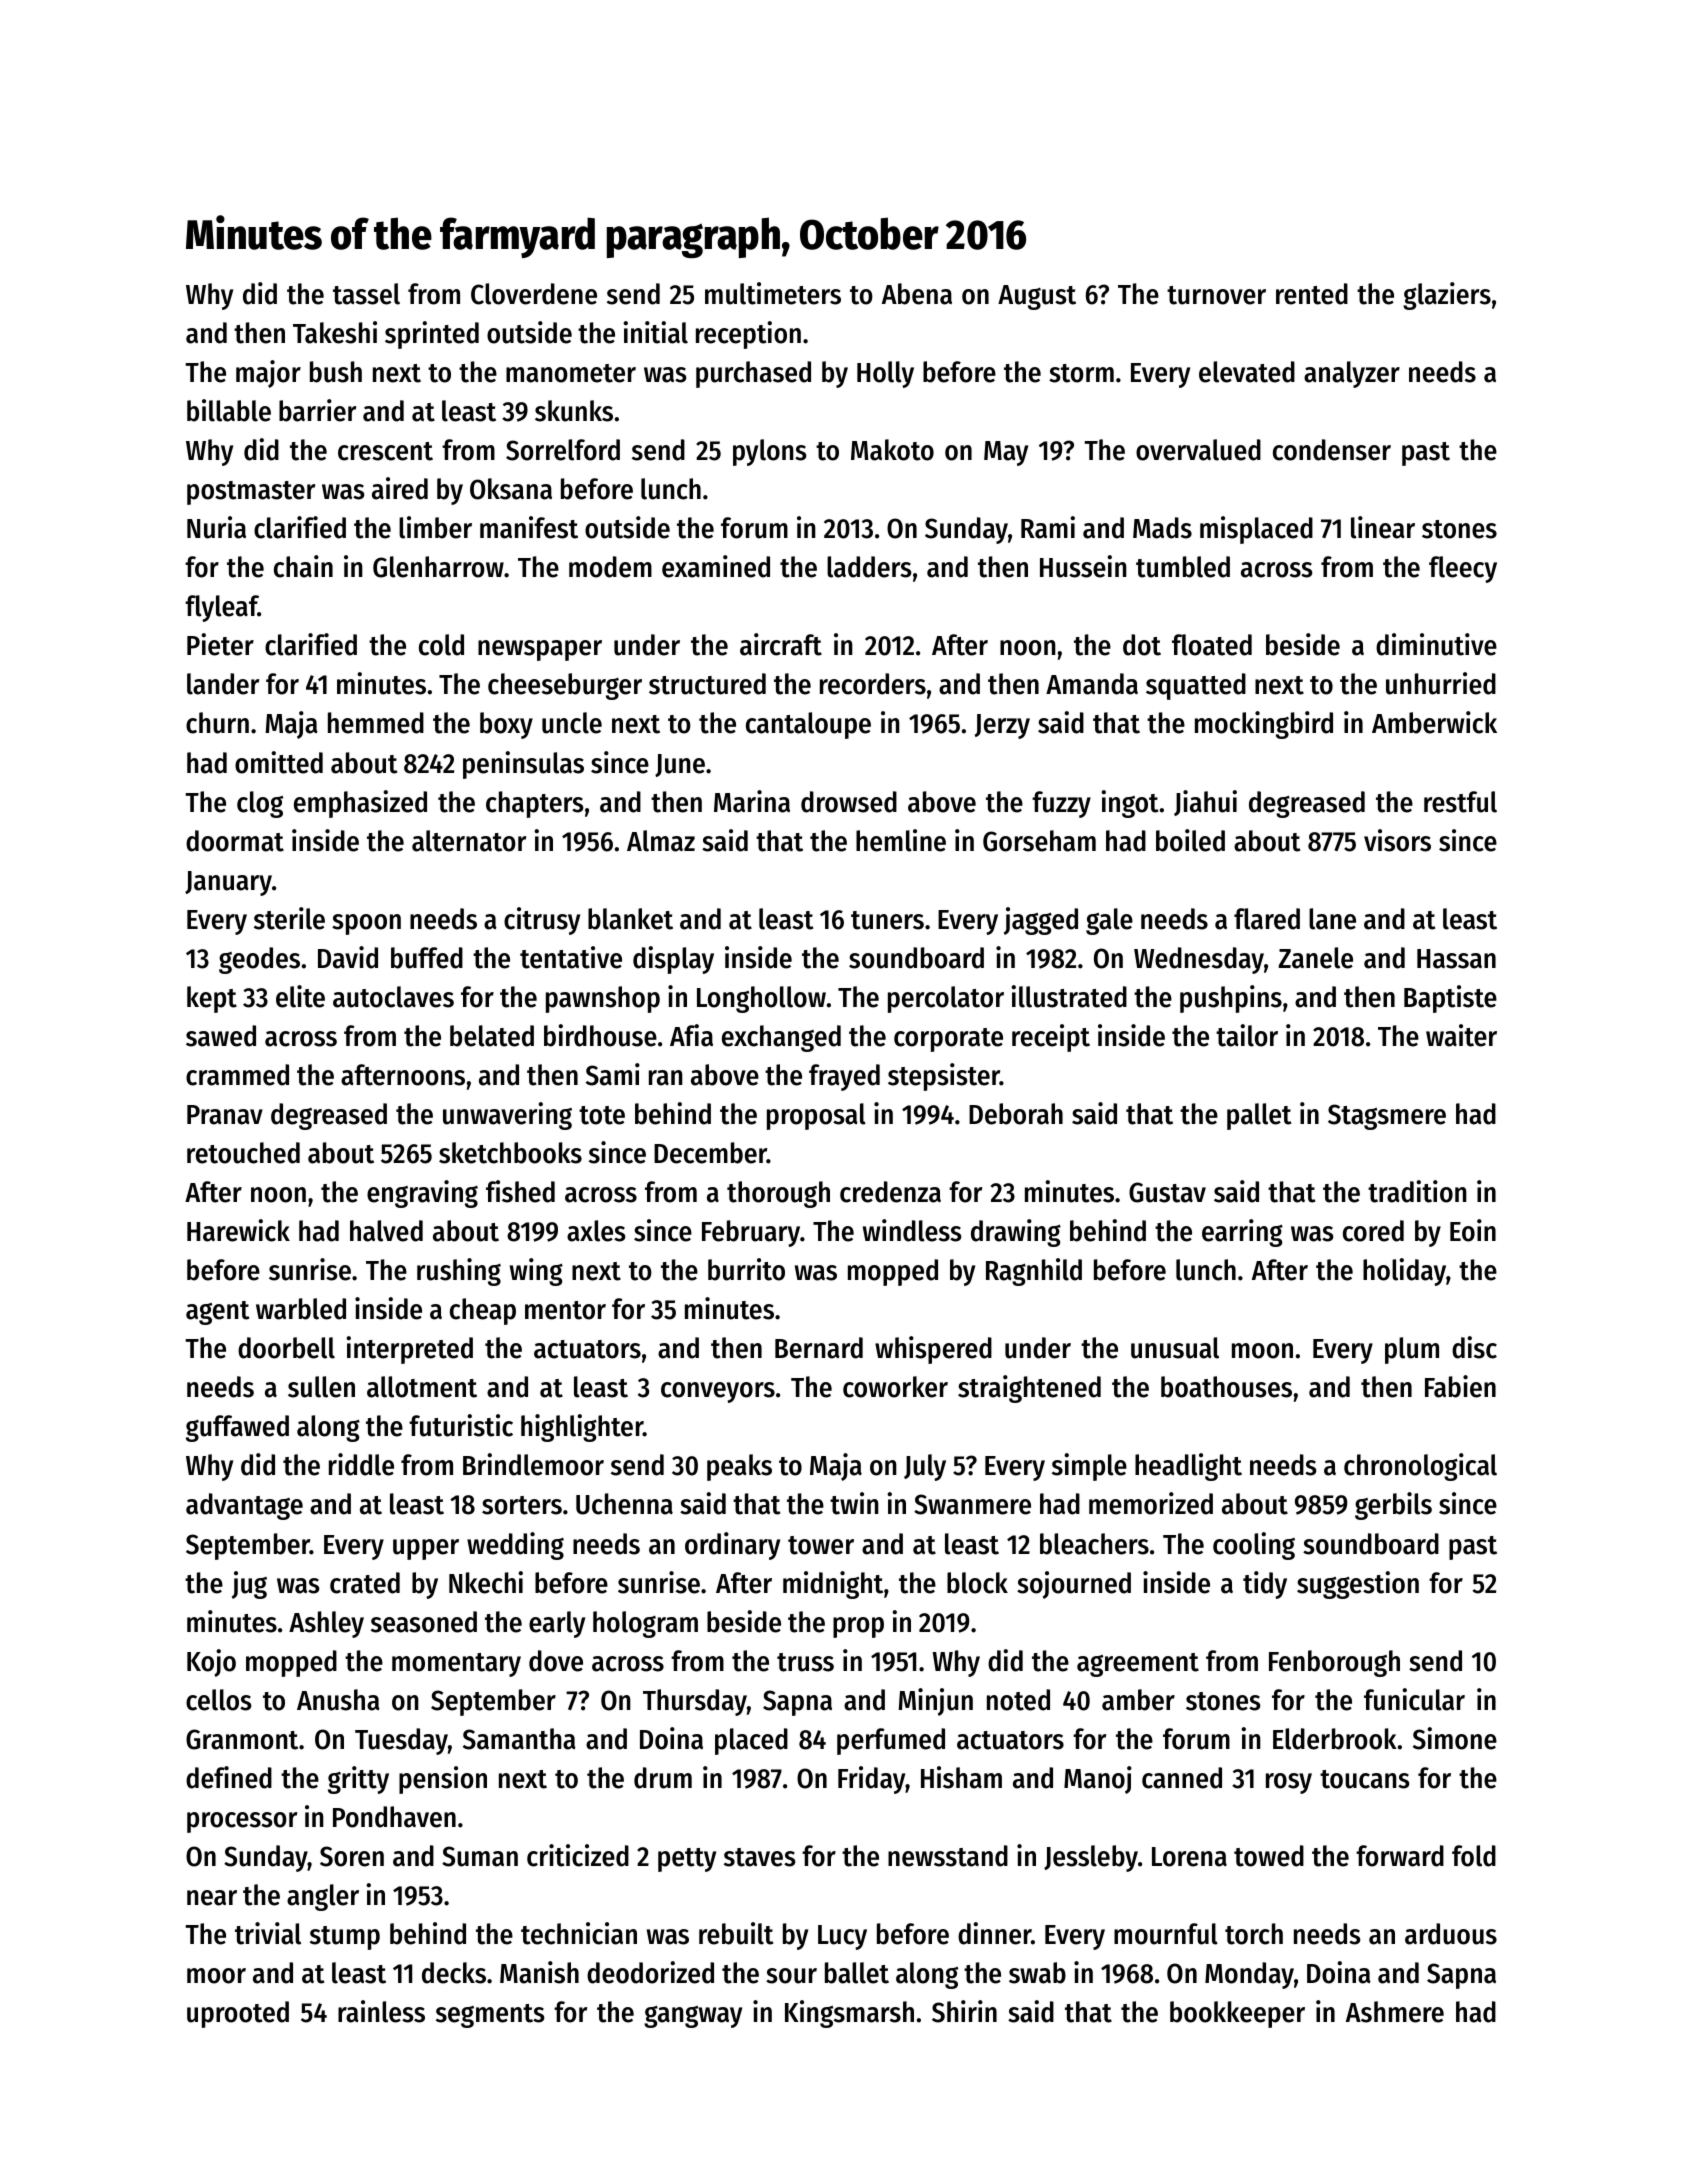 The width and height of the document is (1683, 2178). Describe the element at coordinates (1138, 1665) in the document. I see `agreement` at that location.
